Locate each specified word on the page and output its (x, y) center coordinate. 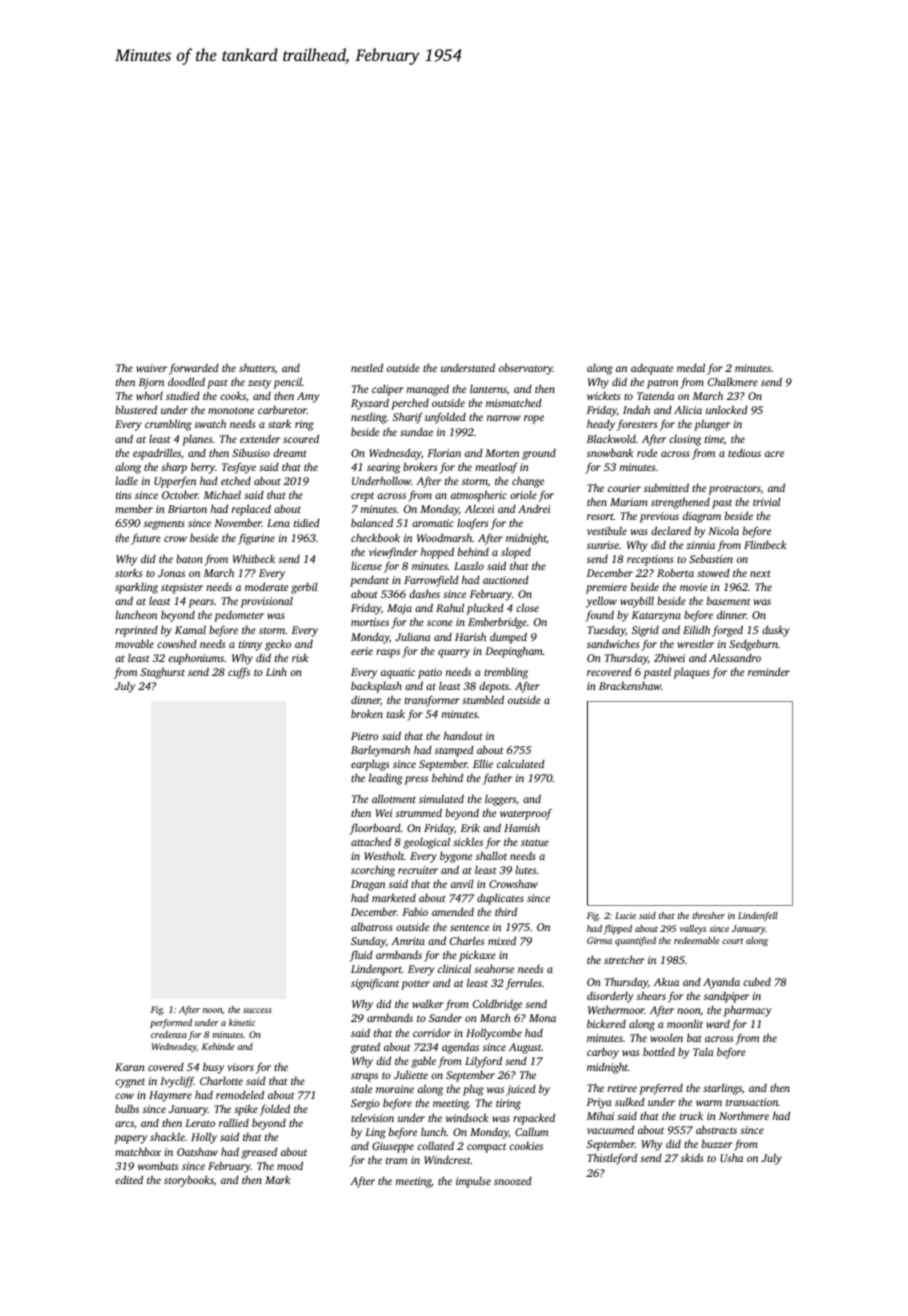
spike (246, 1110)
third (506, 911)
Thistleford (612, 1159)
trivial (767, 501)
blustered (136, 409)
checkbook (375, 537)
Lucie (625, 915)
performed (171, 1023)
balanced (372, 522)
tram (396, 1160)
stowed (713, 573)
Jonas (171, 573)
